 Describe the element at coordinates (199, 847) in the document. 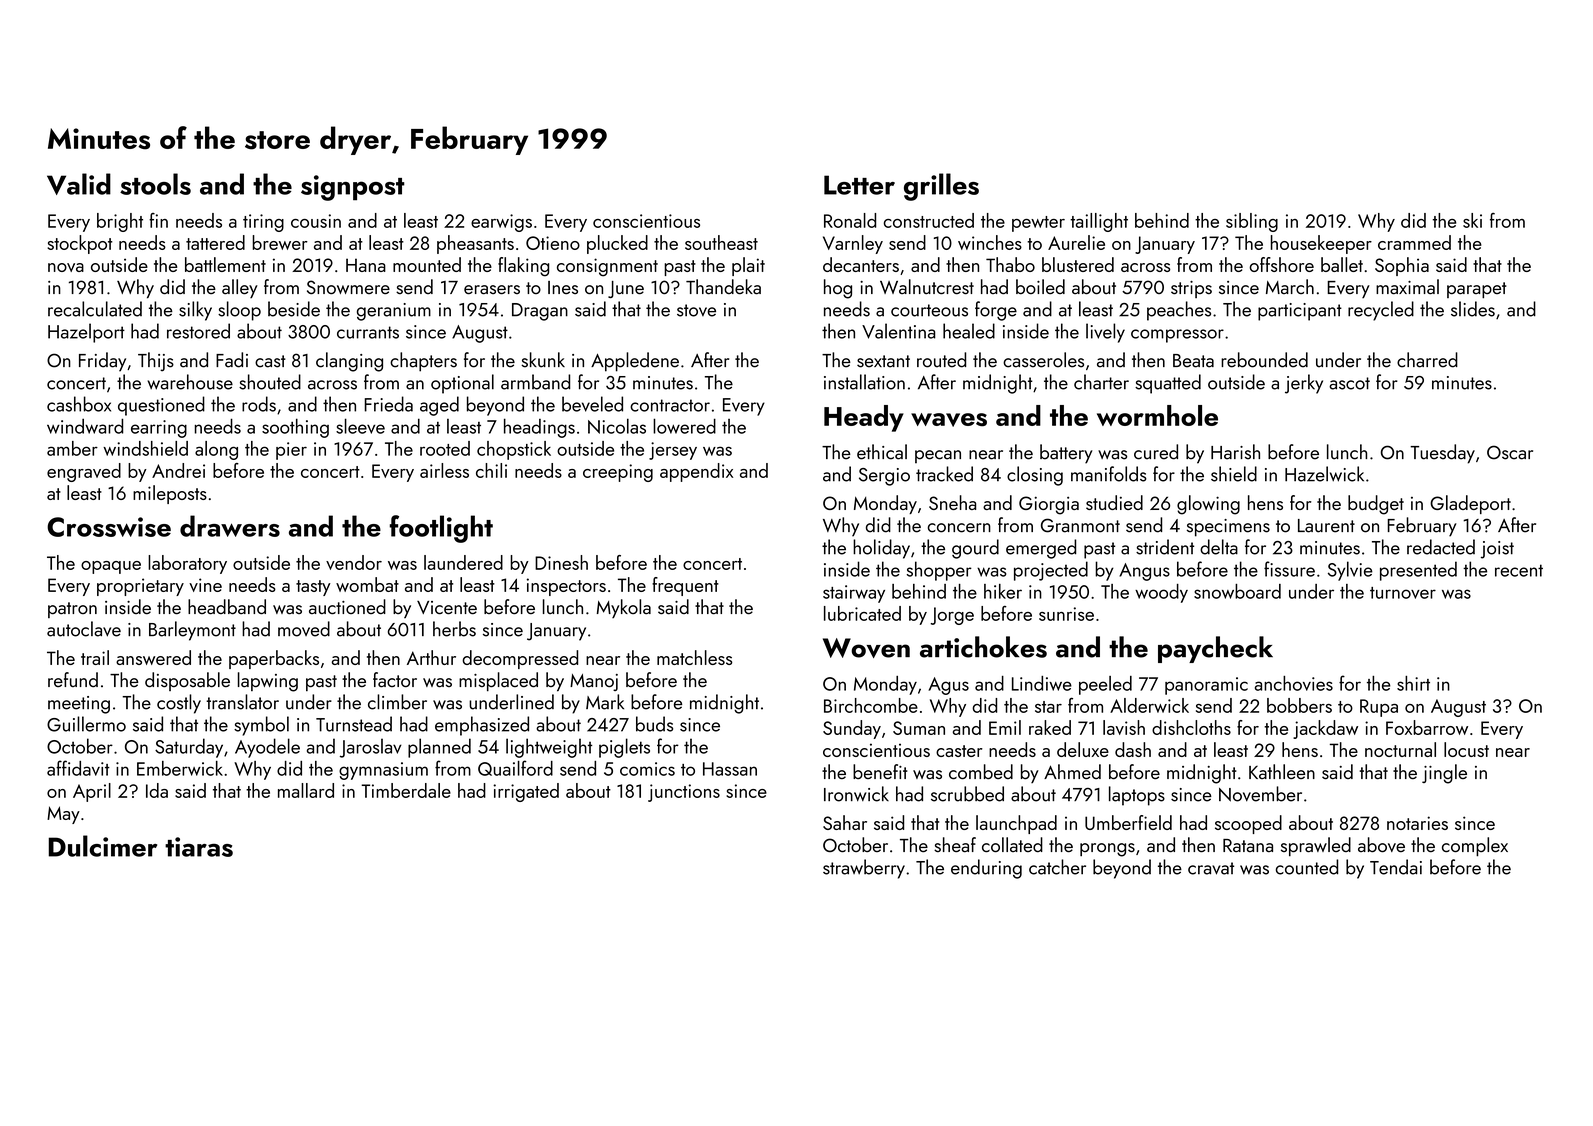

I see `tiaras` at that location.
